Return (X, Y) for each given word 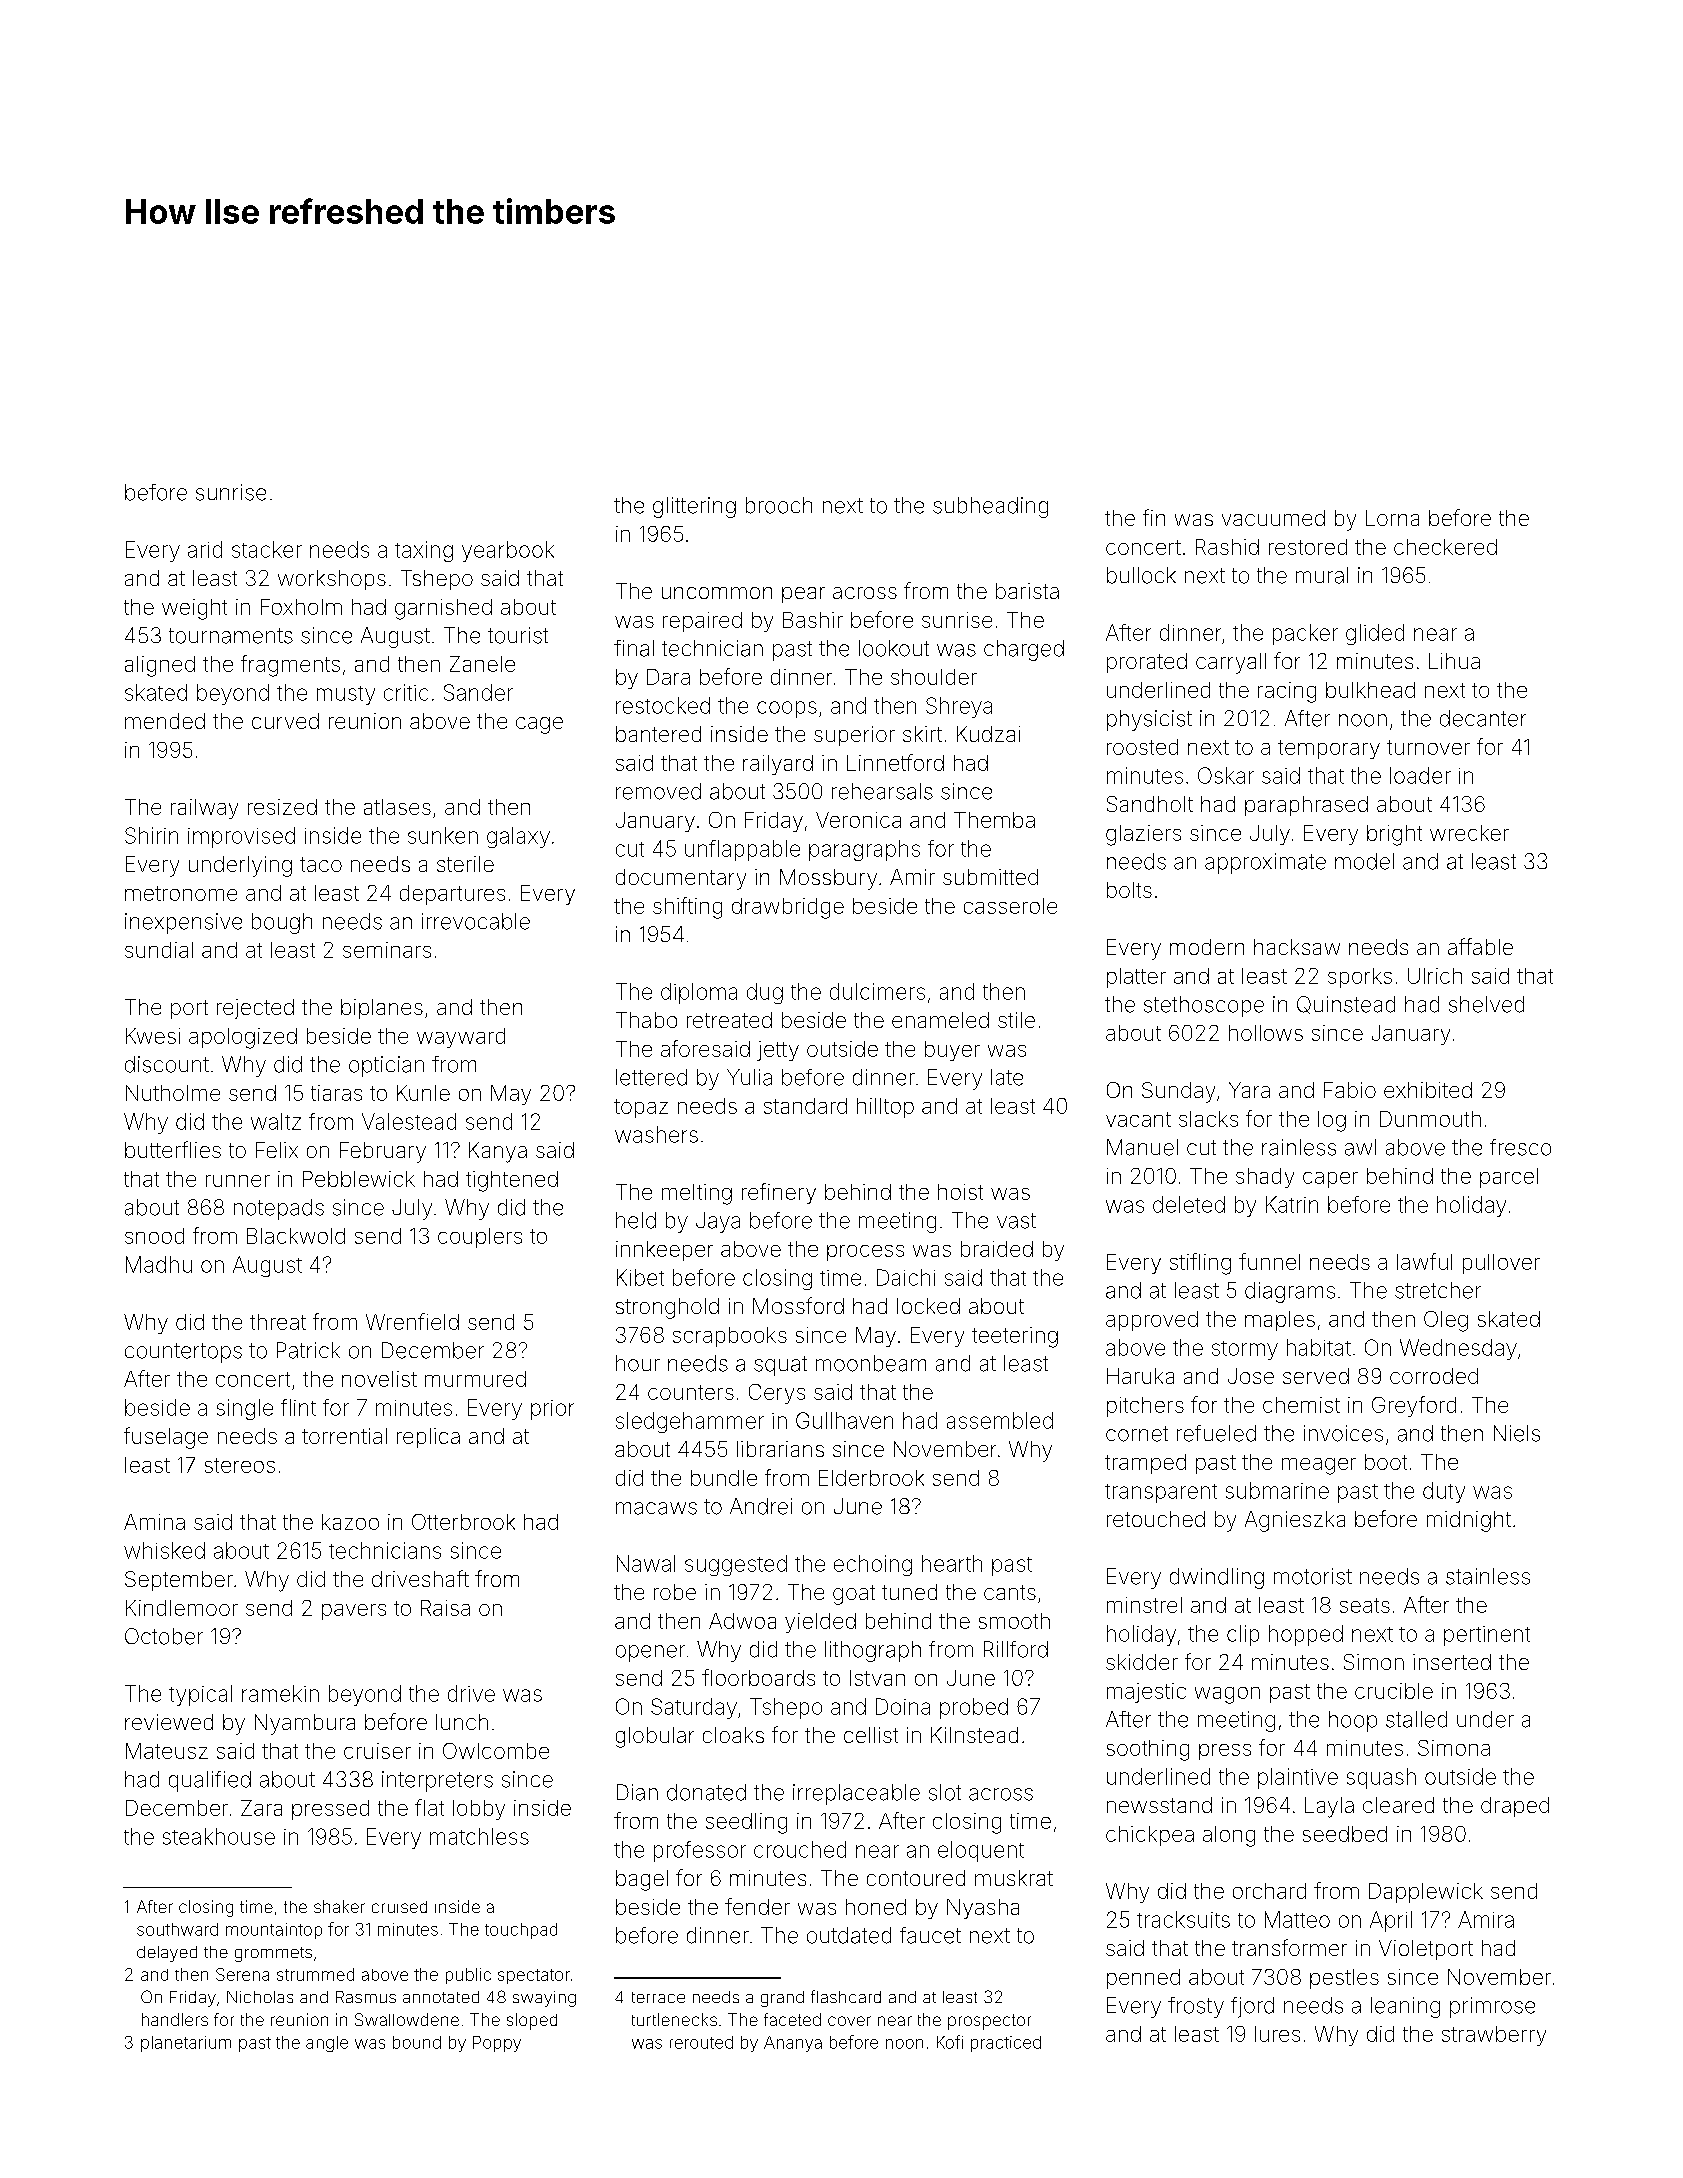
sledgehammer (690, 1422)
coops (787, 709)
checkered (1445, 547)
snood (154, 1236)
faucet (930, 1935)
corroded (1434, 1376)
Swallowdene (407, 2019)
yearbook (508, 551)
